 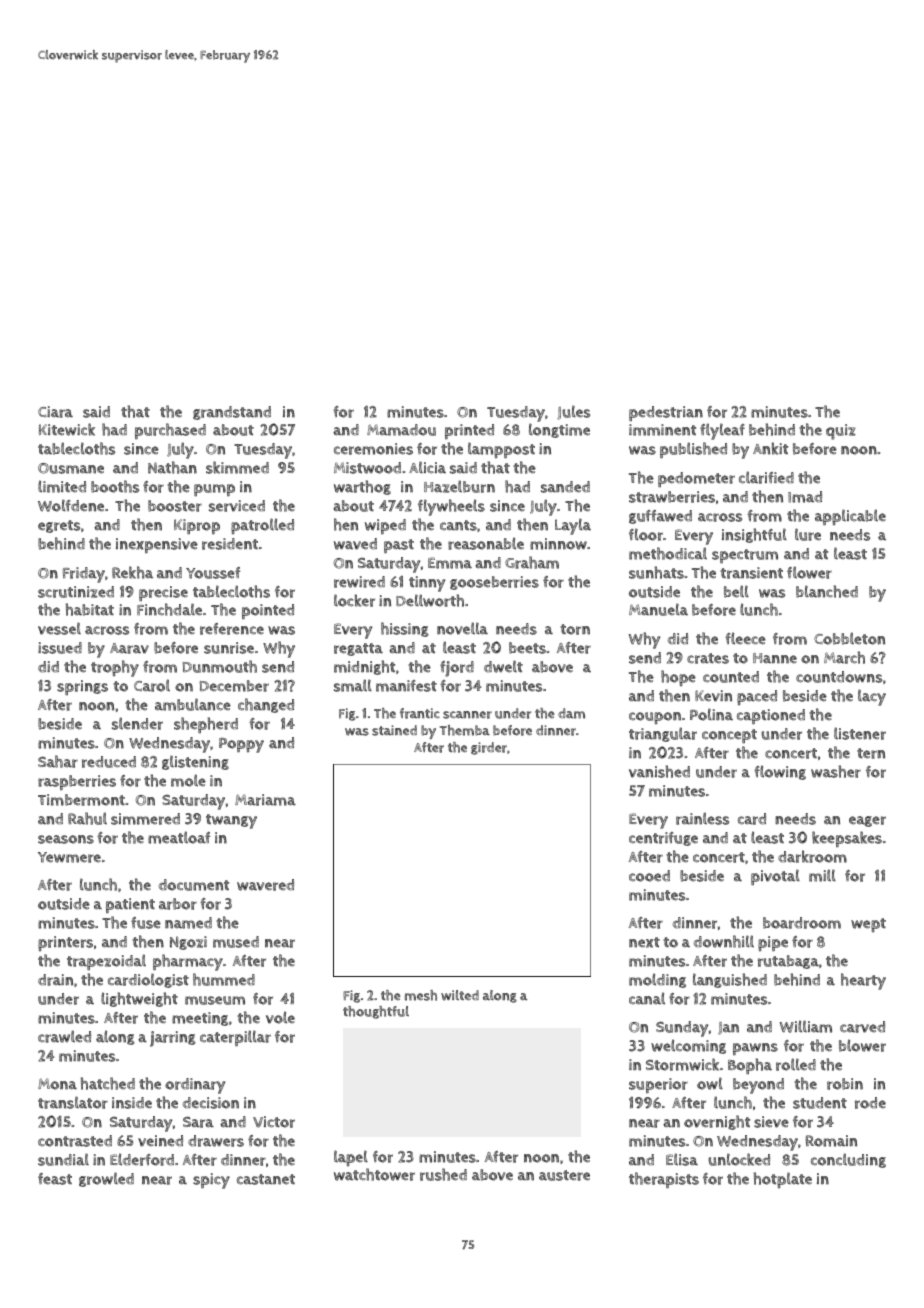 I want to click on concept, so click(x=729, y=736).
